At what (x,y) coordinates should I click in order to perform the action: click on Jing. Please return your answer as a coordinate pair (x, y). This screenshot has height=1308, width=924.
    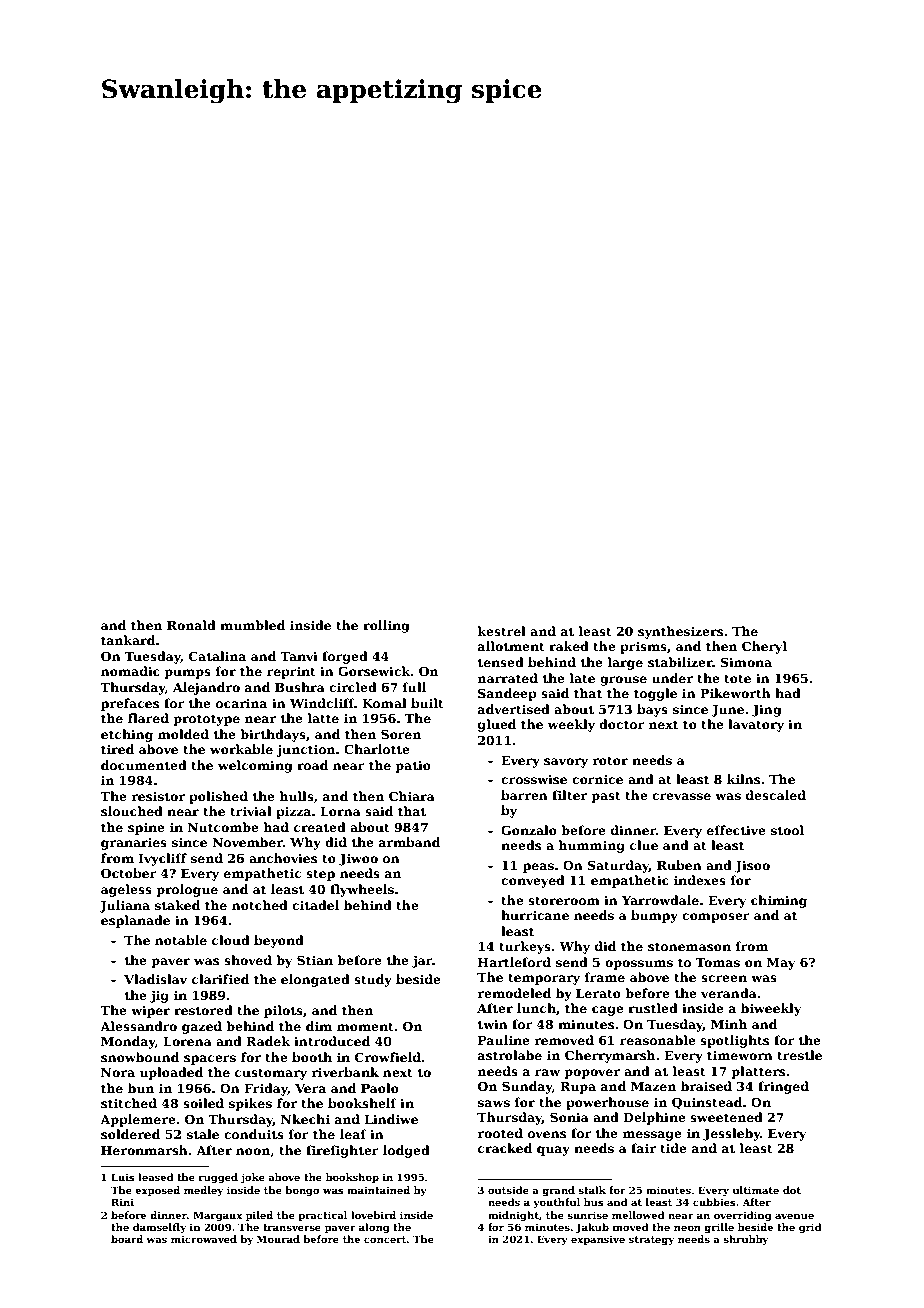
    Looking at the image, I should click on (766, 710).
